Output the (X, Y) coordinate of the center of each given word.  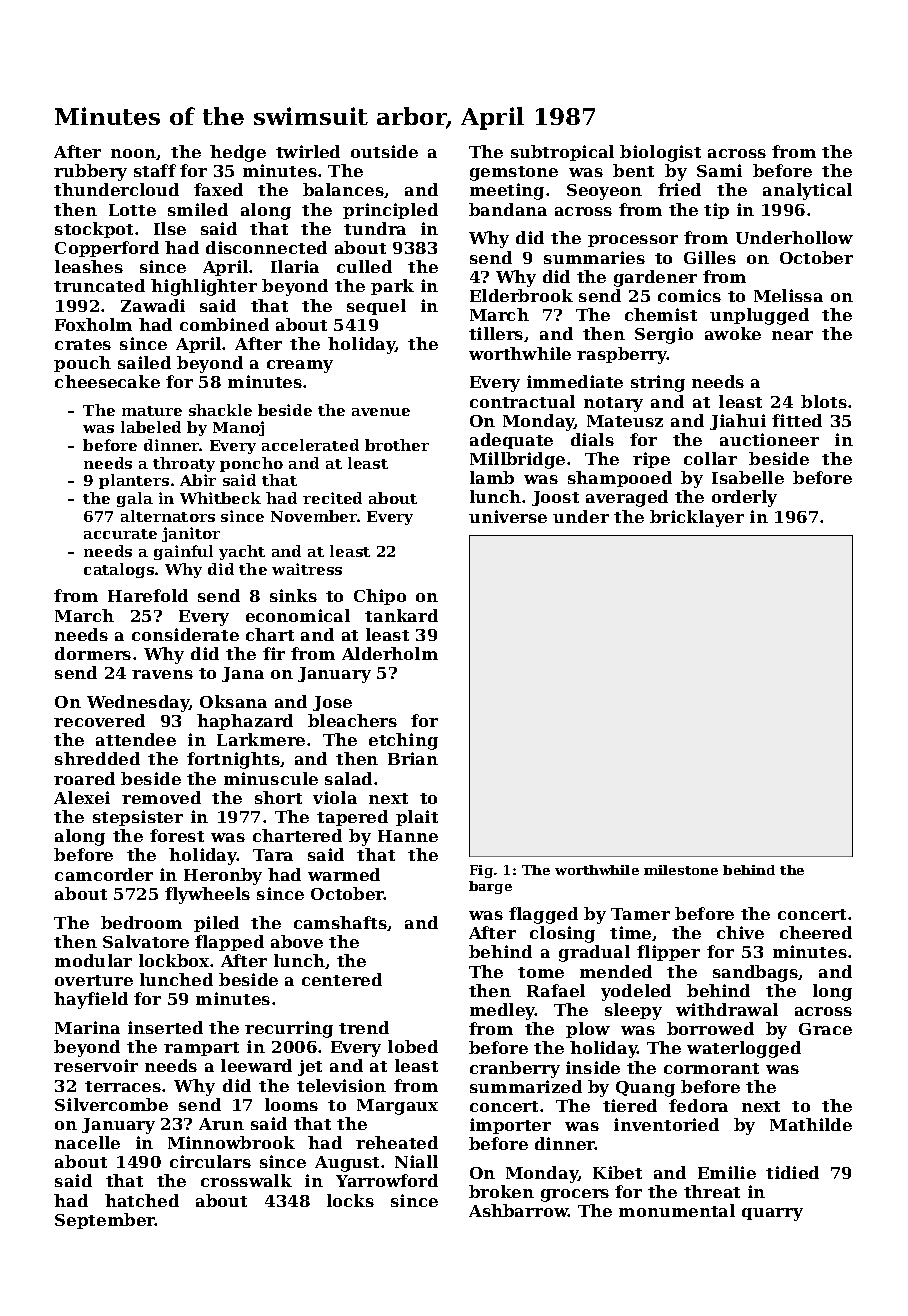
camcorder (104, 874)
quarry (772, 1214)
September (105, 1221)
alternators (168, 516)
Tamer (640, 914)
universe (508, 516)
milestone (681, 870)
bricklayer (697, 518)
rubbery (90, 172)
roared (84, 778)
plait (417, 818)
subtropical (562, 153)
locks (350, 1200)
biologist (660, 153)
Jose (332, 703)
